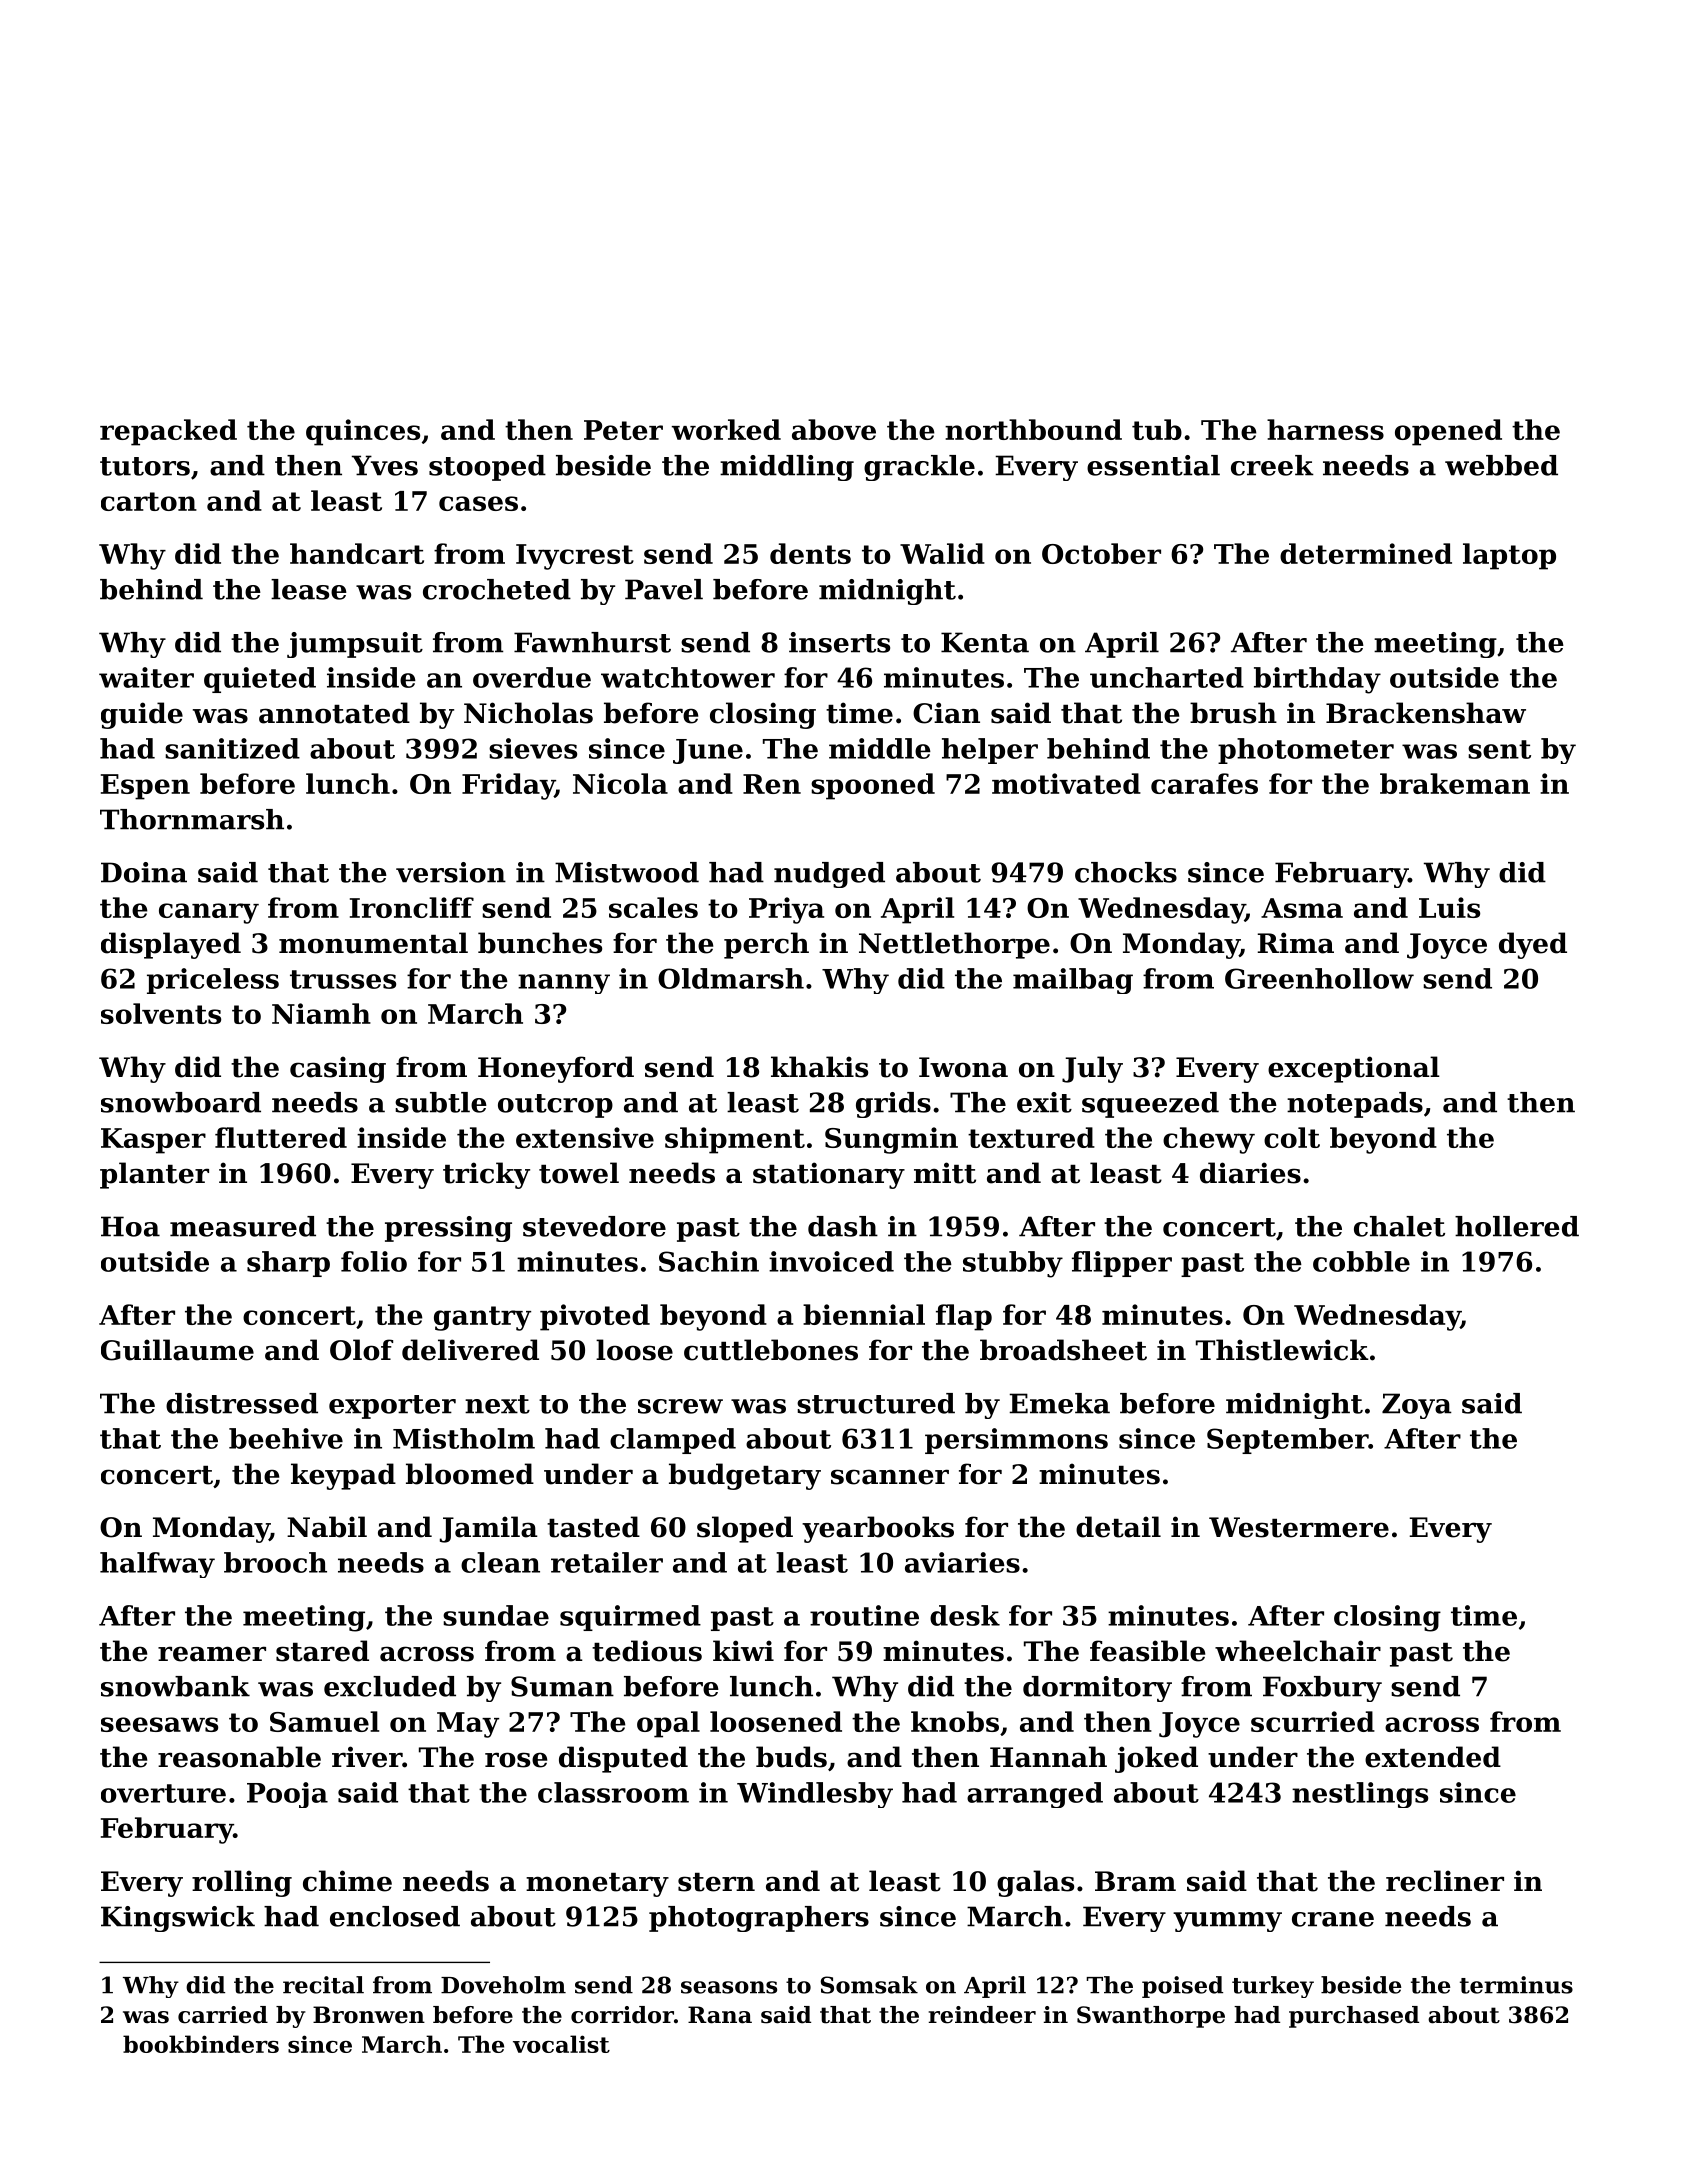 The height and width of the screenshot is (2178, 1683). I want to click on bookbinders, so click(201, 2044).
